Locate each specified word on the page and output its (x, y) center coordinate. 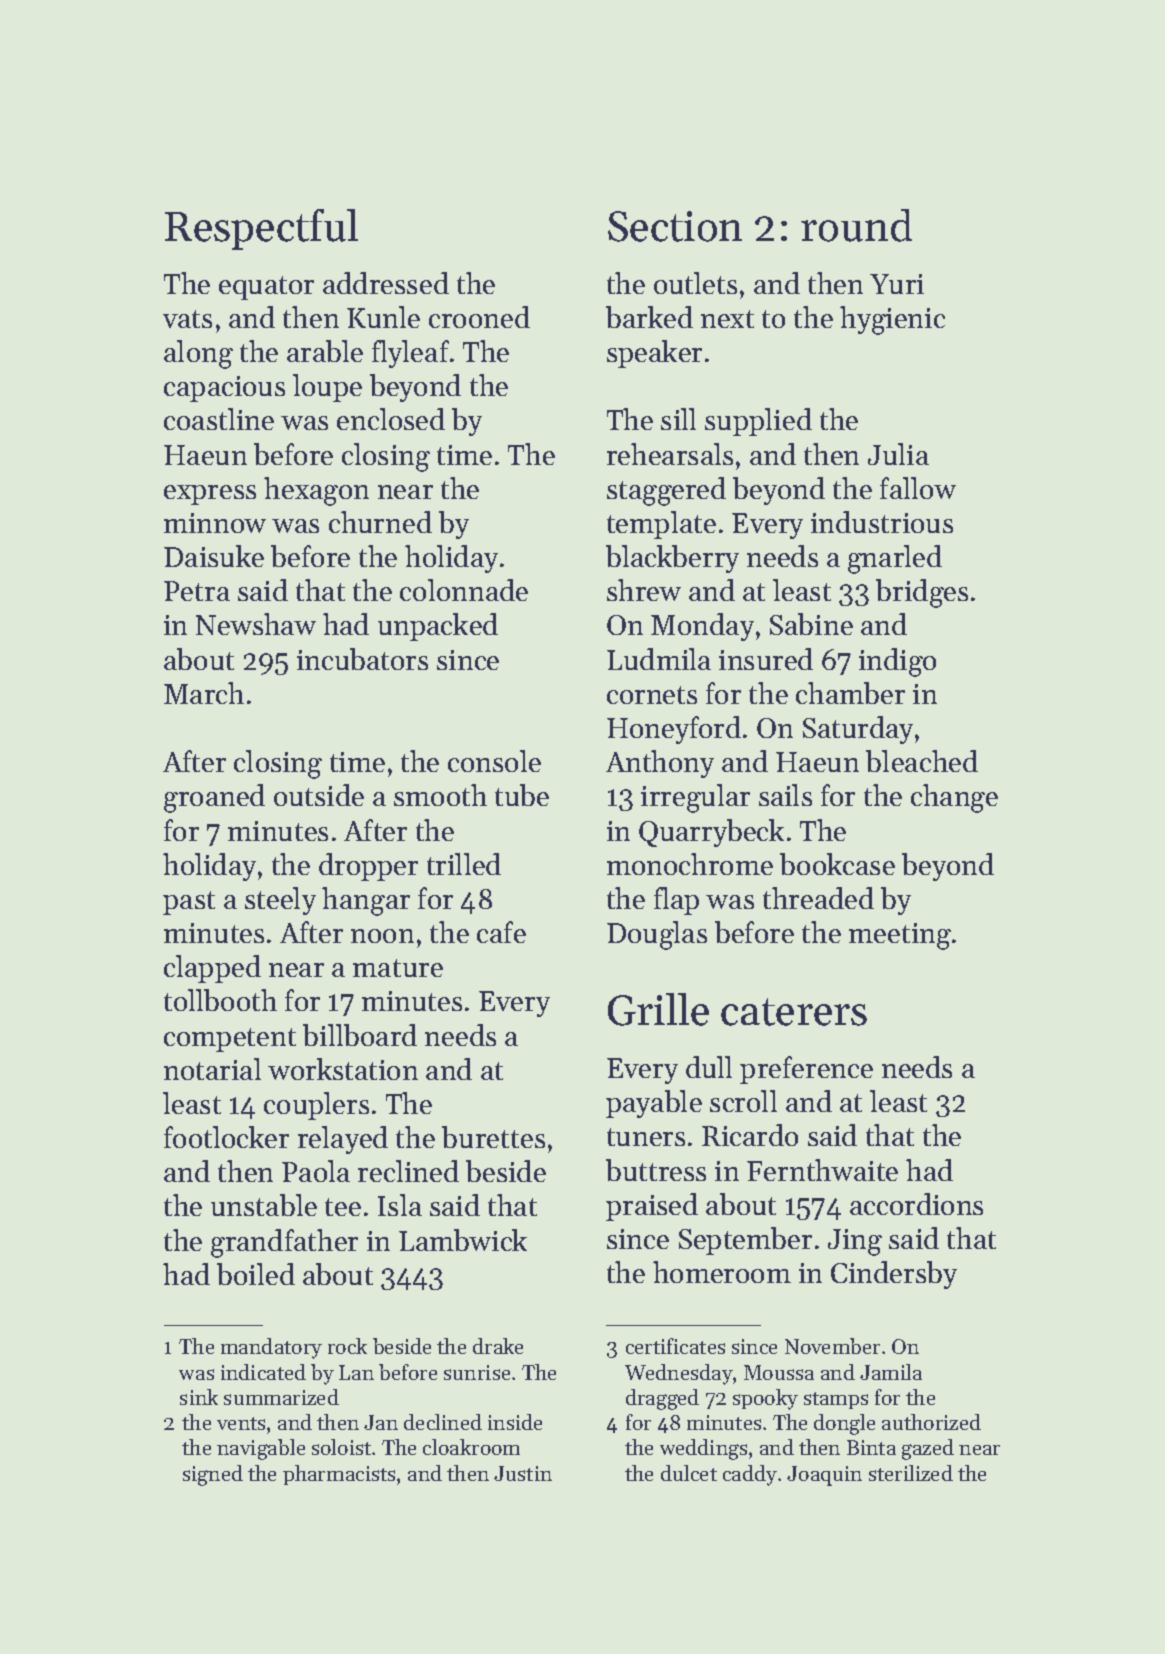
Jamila (891, 1372)
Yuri (897, 284)
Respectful (261, 229)
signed (213, 1475)
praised (652, 1207)
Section (675, 226)
